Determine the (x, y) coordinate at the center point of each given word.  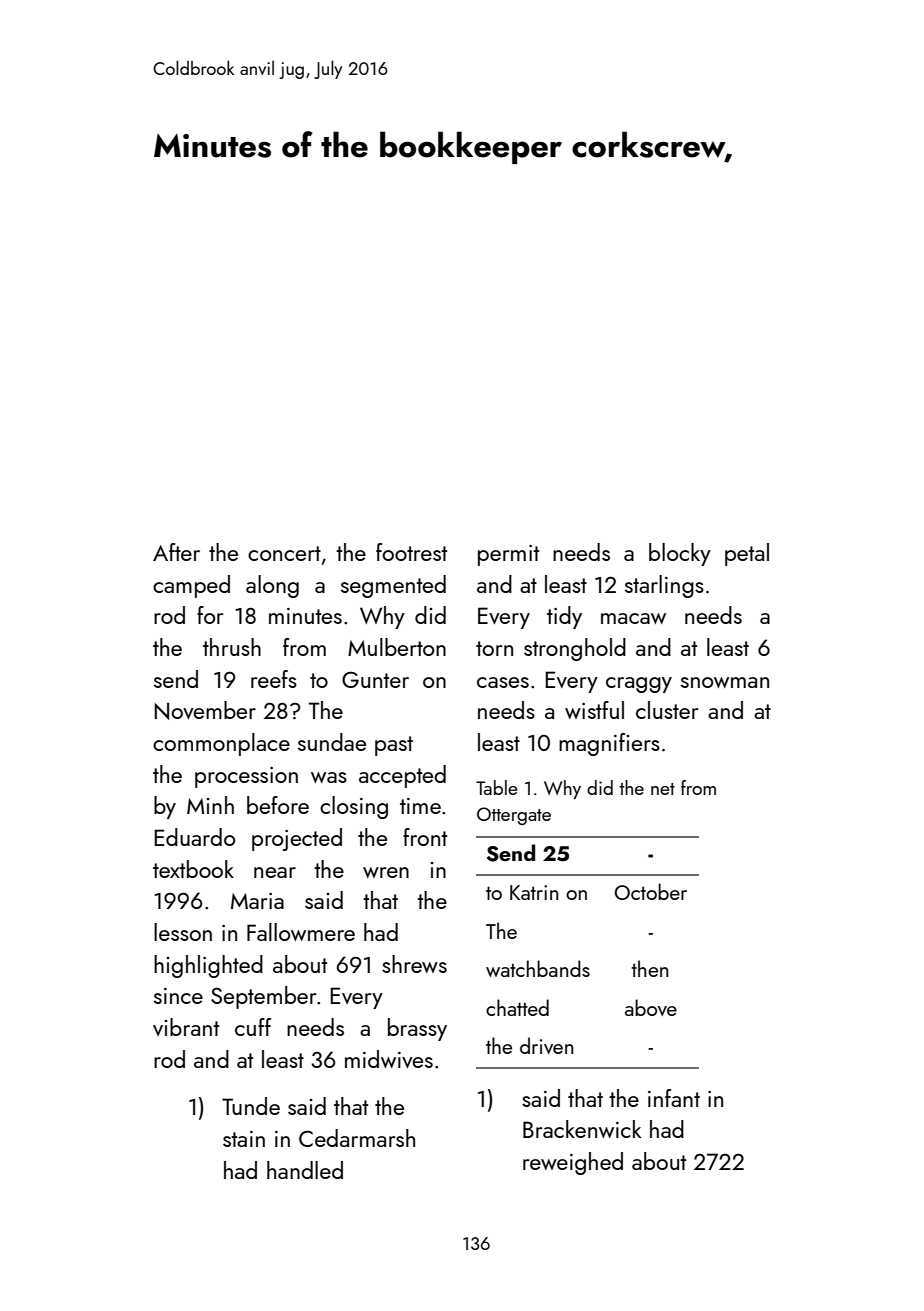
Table (496, 787)
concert (284, 553)
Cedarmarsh (357, 1138)
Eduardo (195, 837)
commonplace (221, 744)
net (663, 789)
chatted (517, 1007)
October (651, 891)
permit (508, 555)
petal (747, 554)
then (649, 968)
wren (386, 872)
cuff (253, 1027)
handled (305, 1170)
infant (674, 1098)
